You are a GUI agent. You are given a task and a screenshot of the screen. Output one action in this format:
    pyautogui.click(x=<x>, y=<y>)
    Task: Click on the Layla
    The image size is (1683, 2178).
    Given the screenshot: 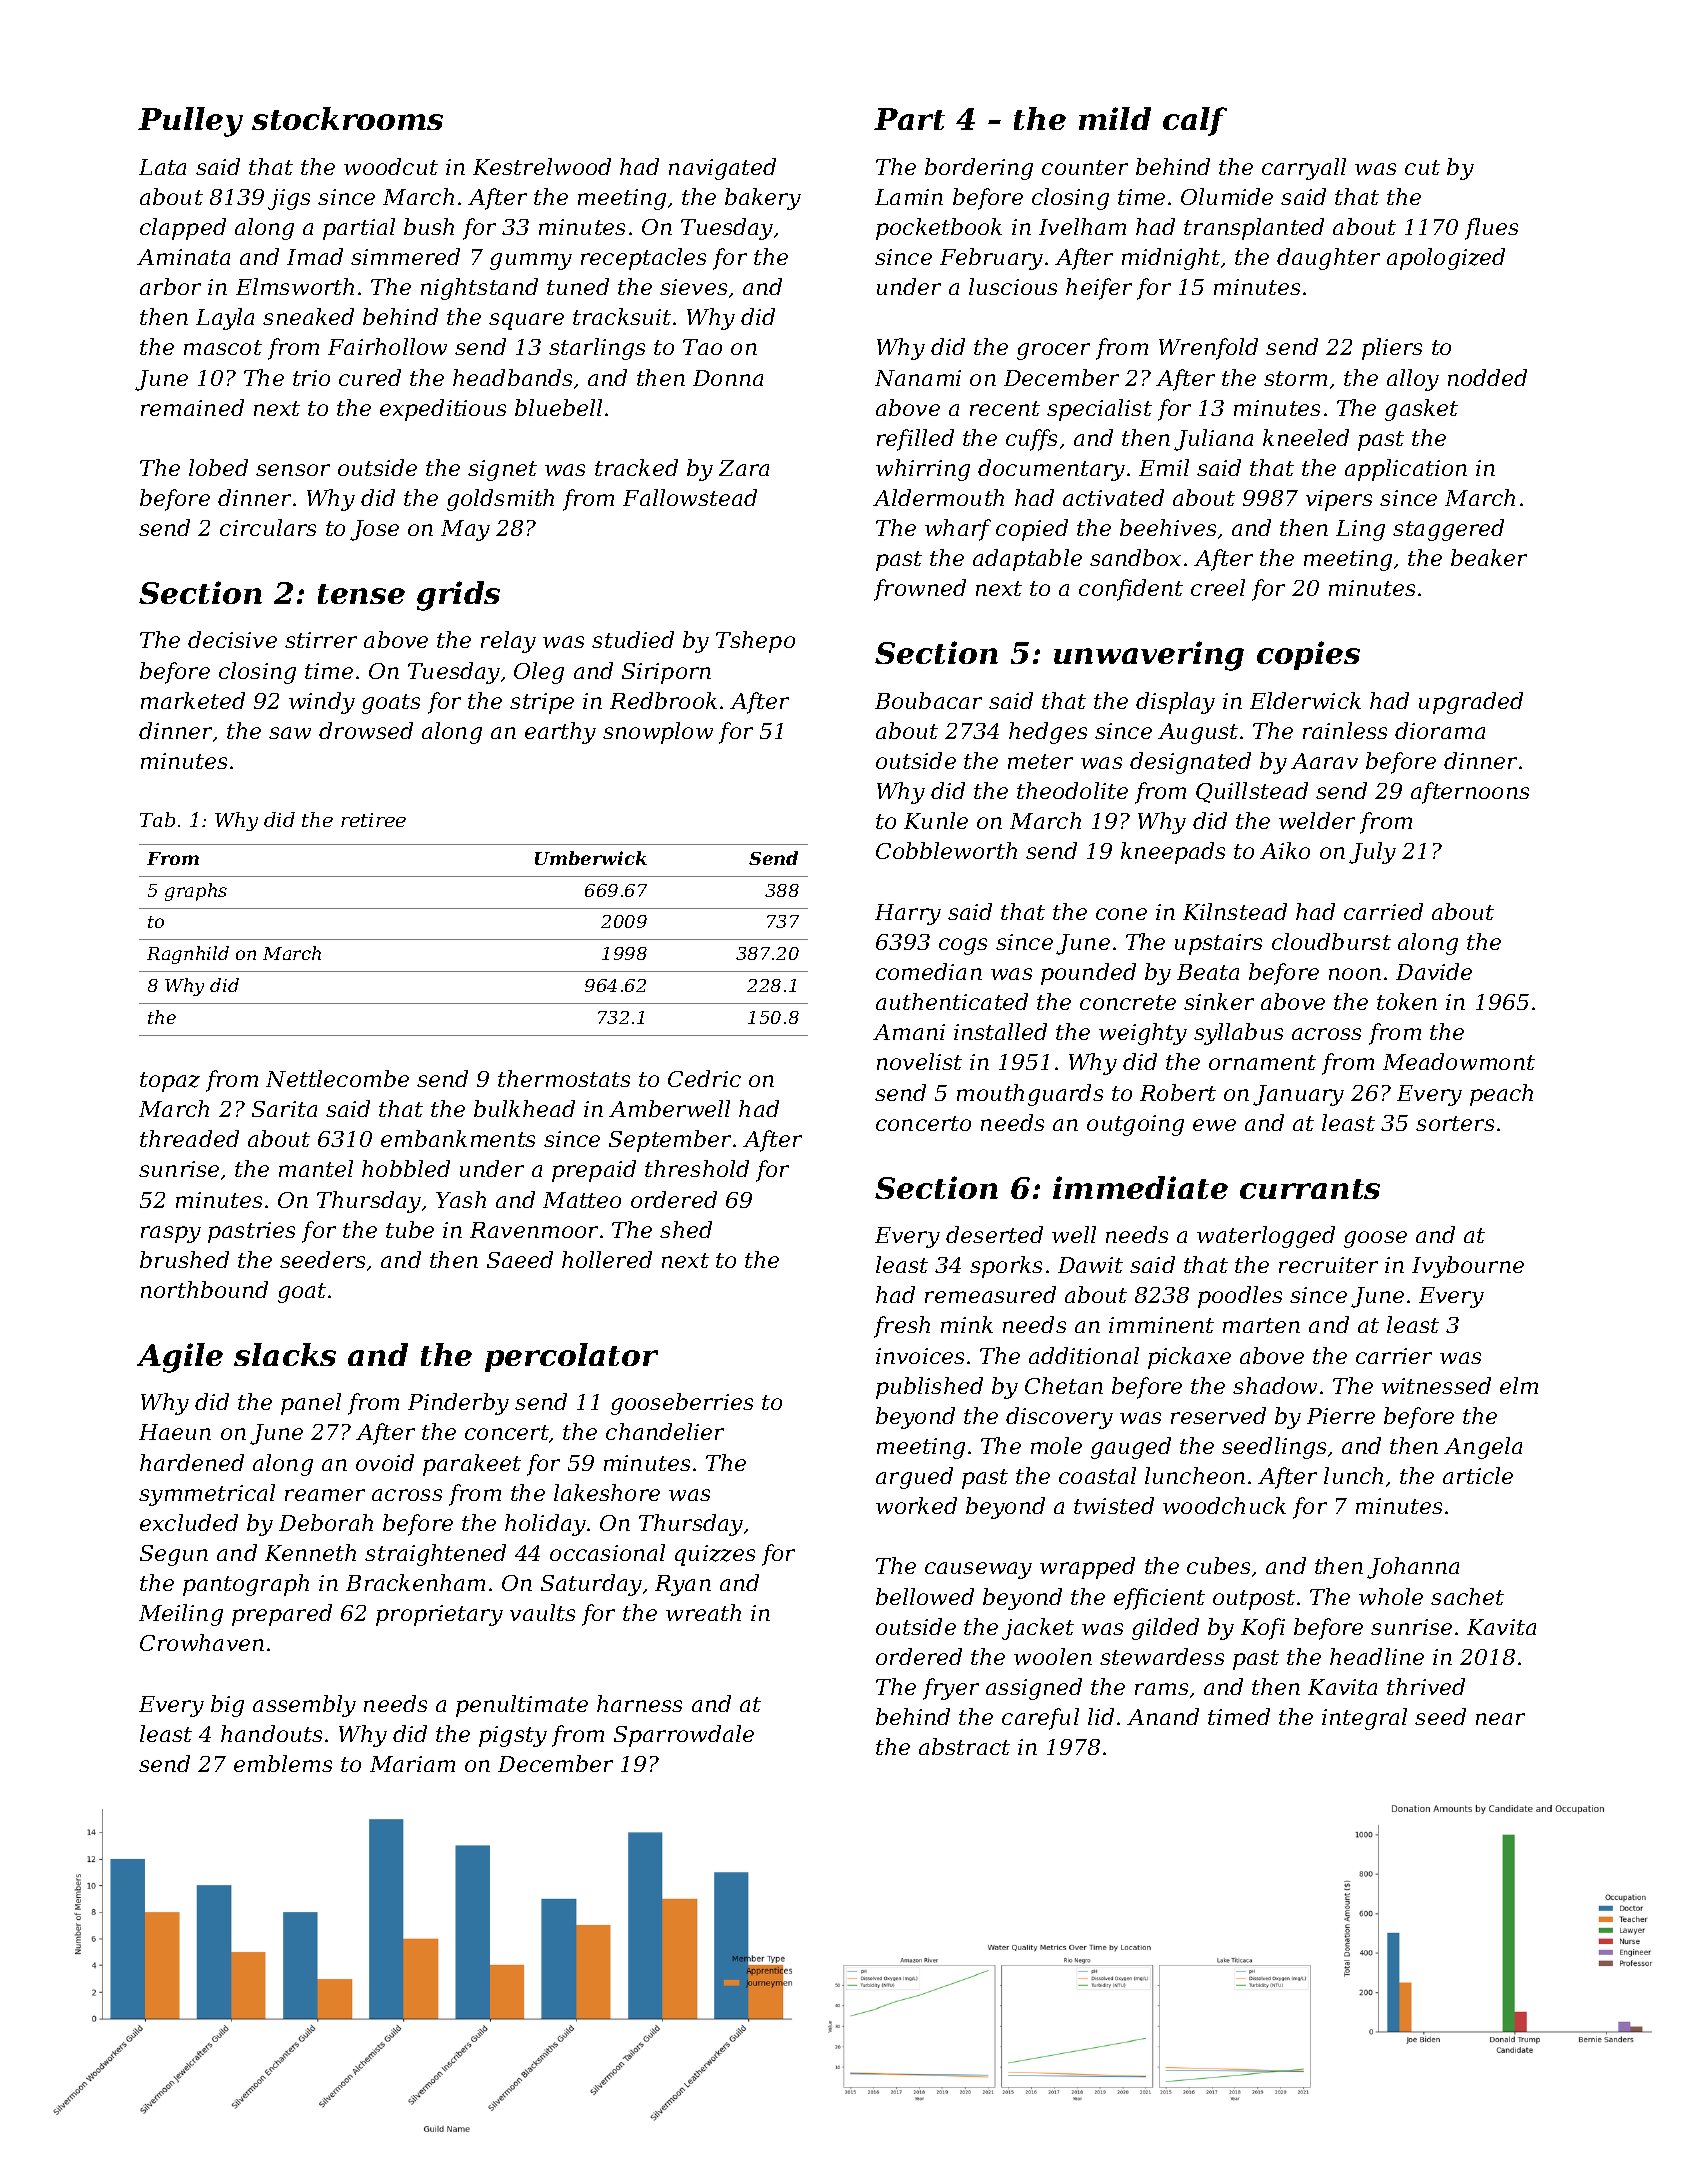 What is the action you would take?
    pyautogui.click(x=225, y=319)
